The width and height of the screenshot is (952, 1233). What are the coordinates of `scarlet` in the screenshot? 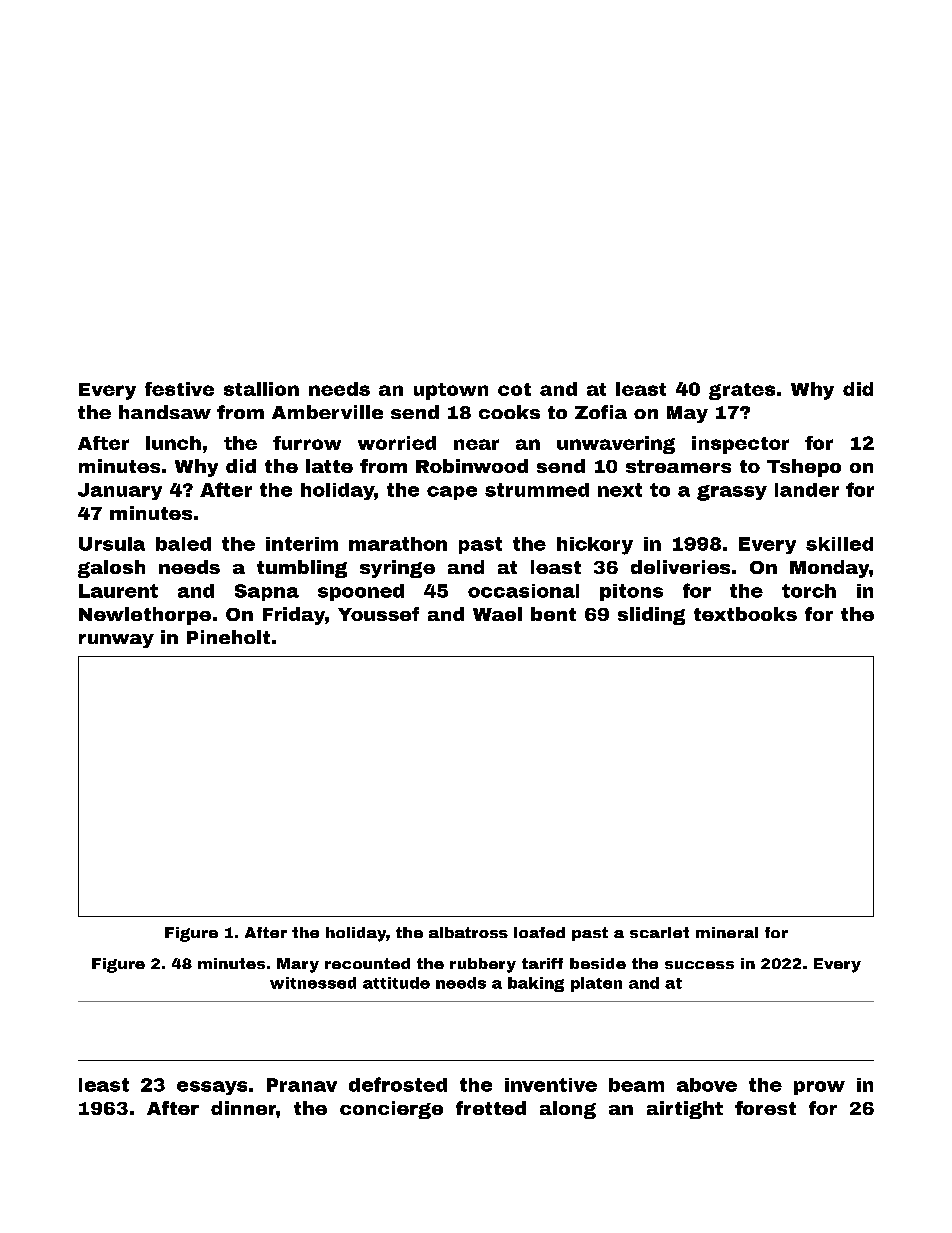 It's located at (659, 932).
